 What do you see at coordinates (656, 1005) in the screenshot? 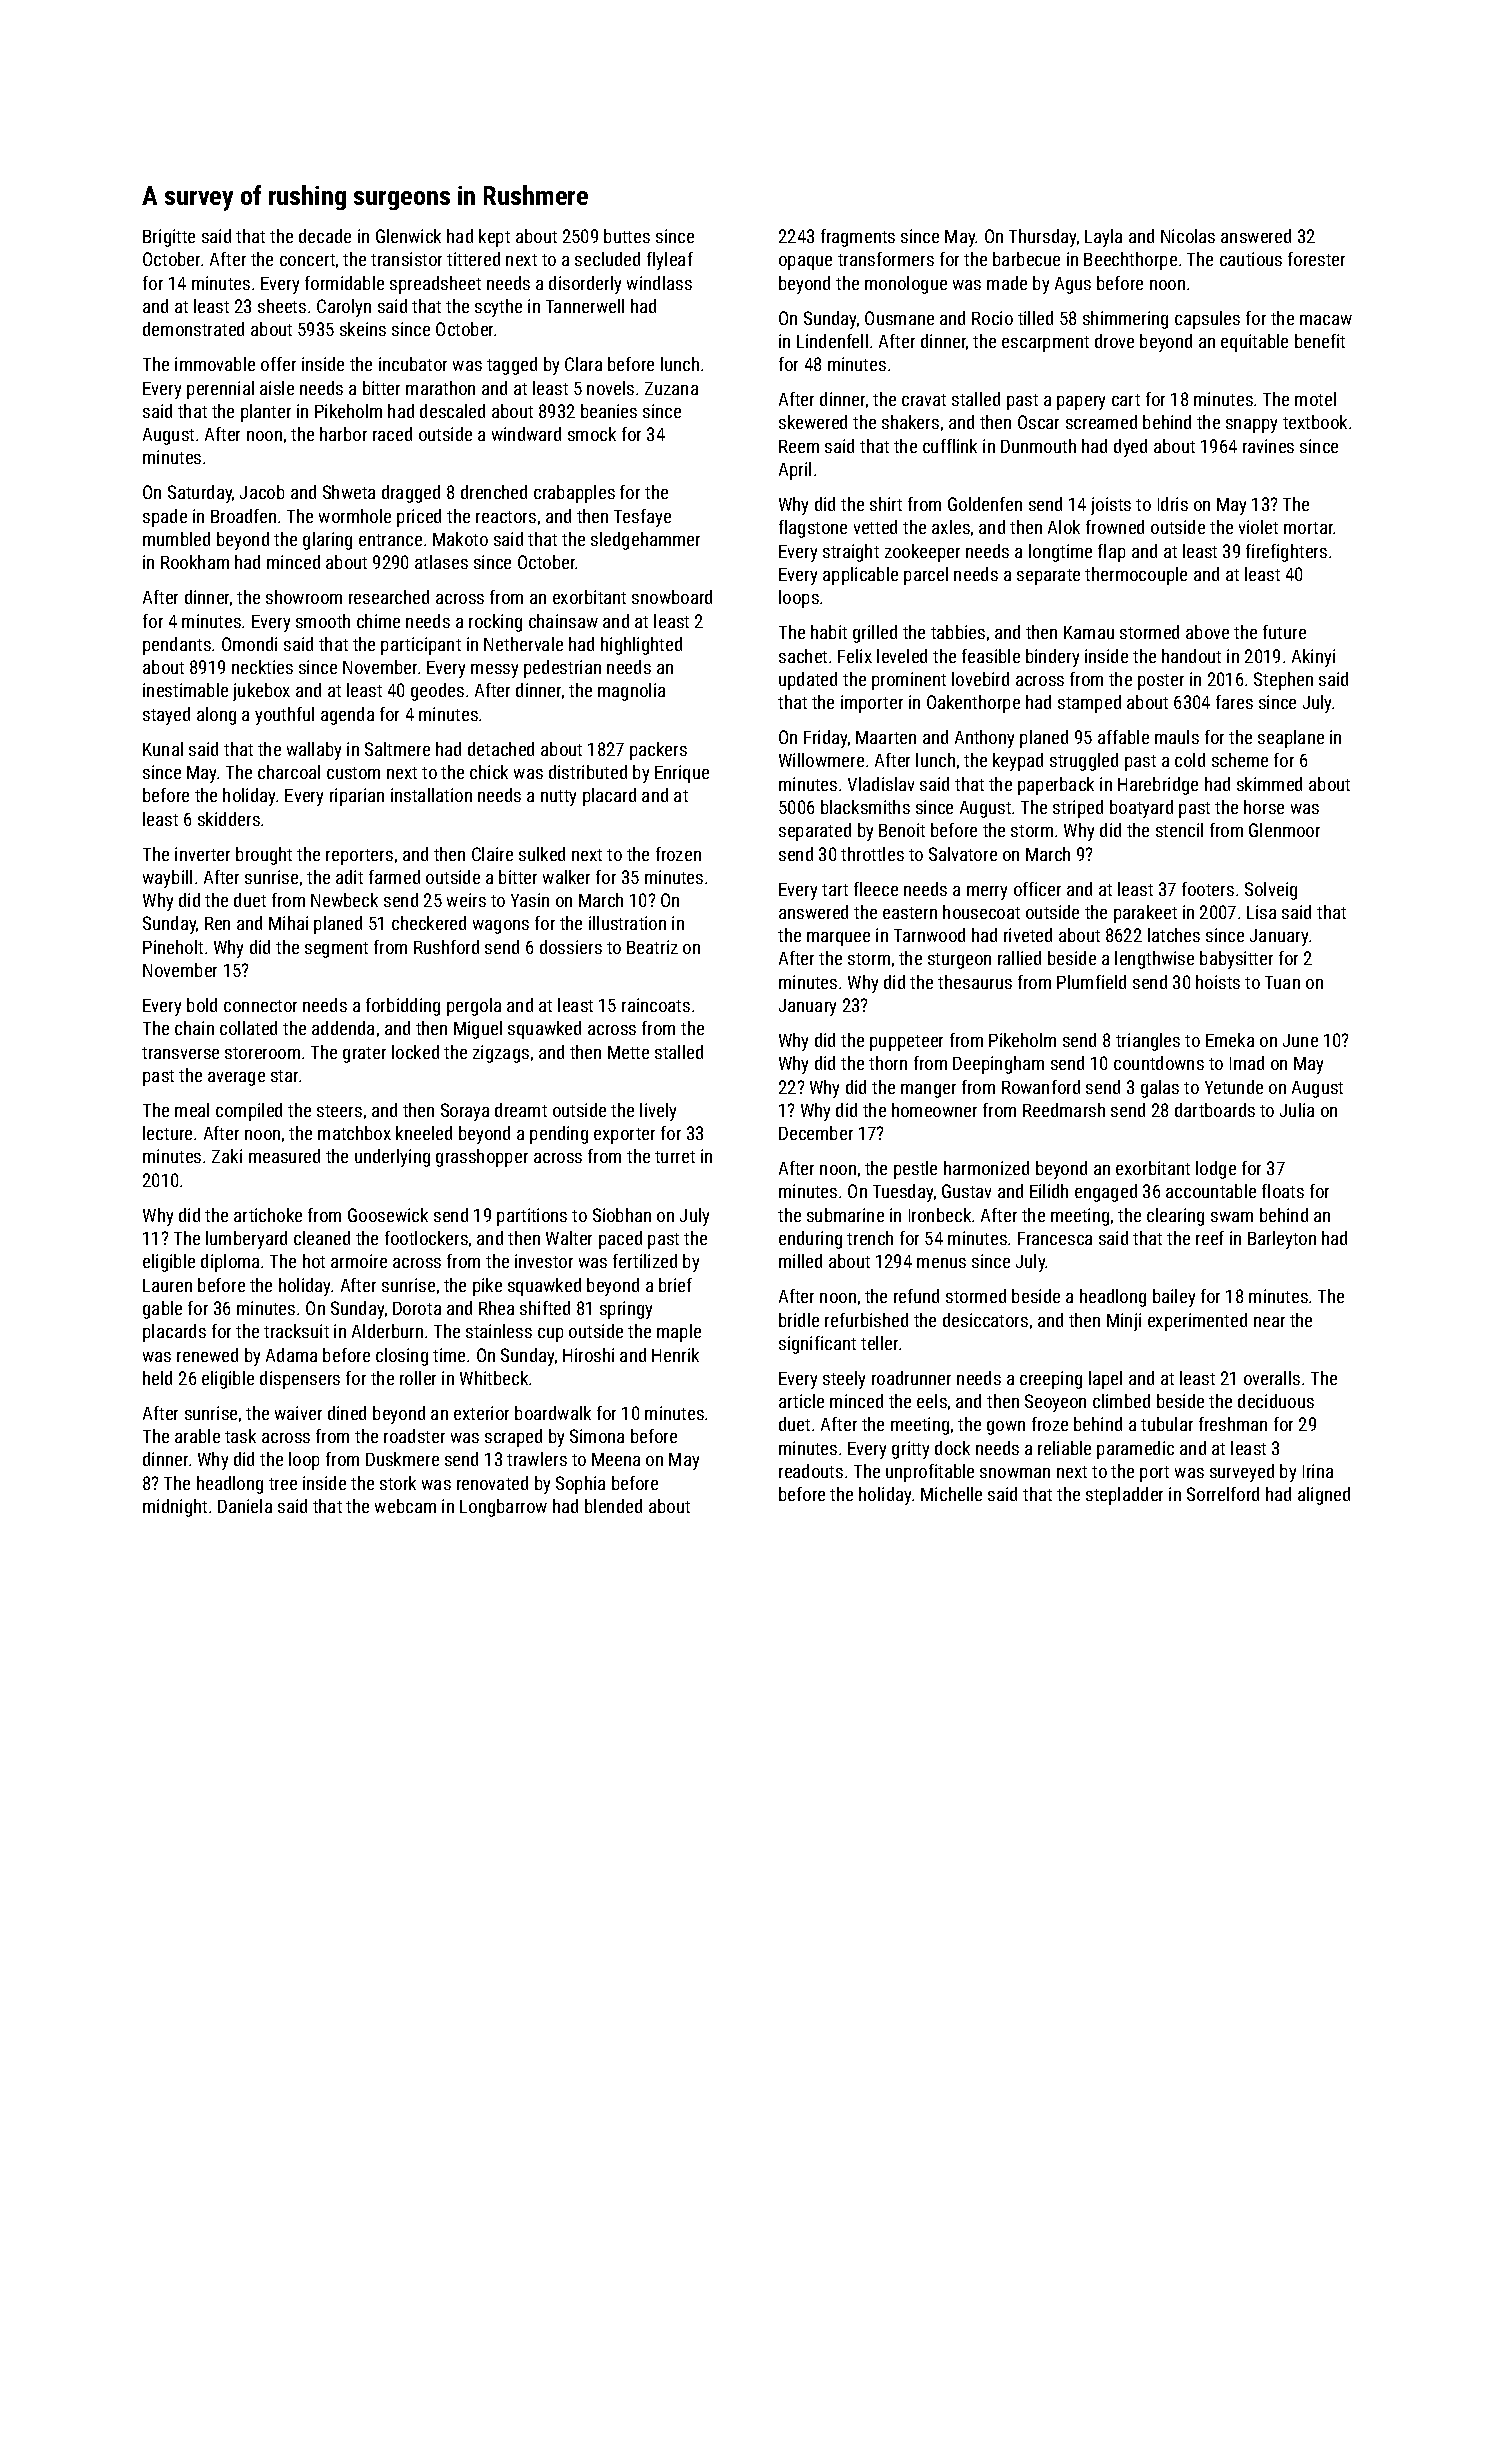
I see `raincoats` at bounding box center [656, 1005].
